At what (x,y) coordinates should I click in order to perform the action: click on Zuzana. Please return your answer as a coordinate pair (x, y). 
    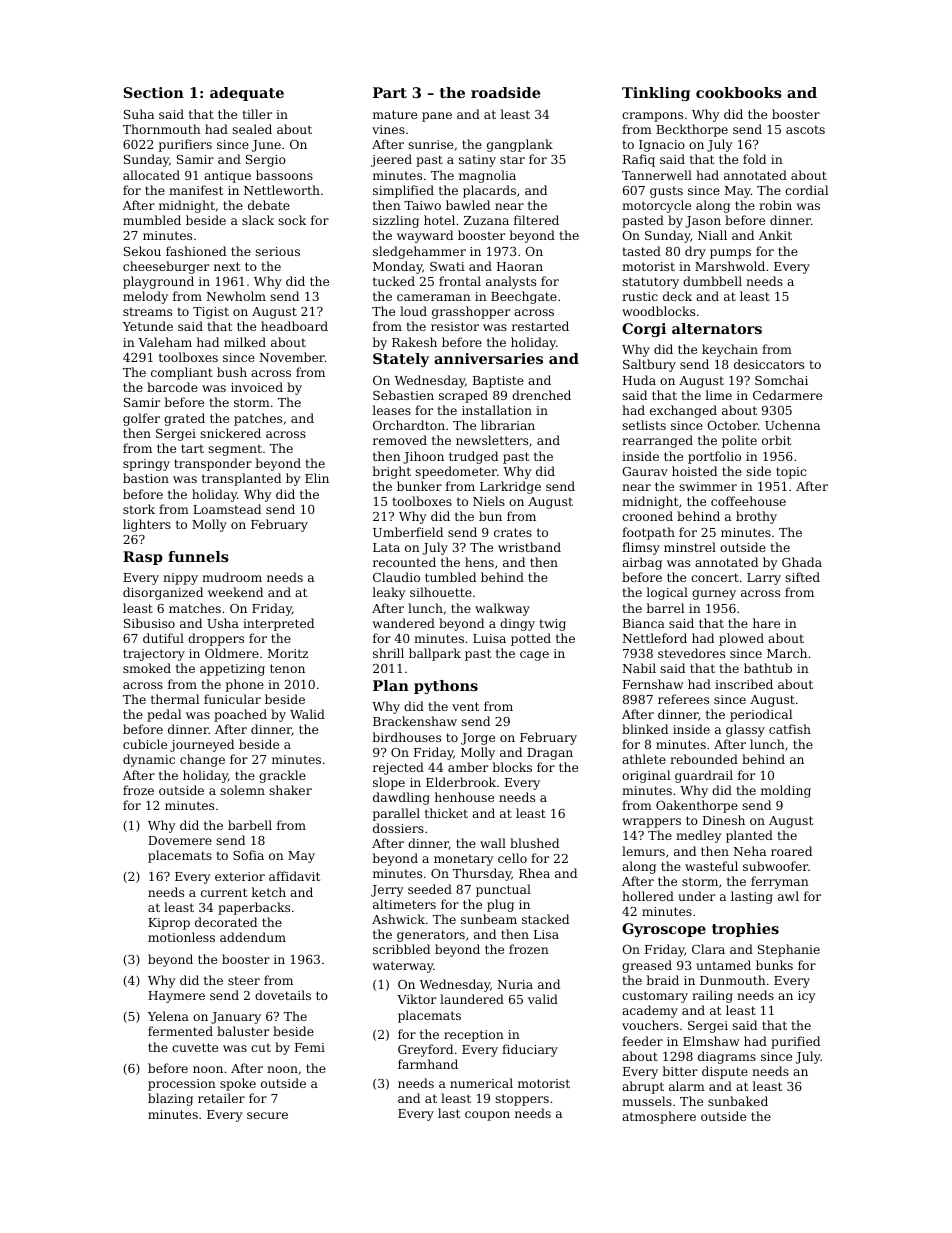
    Looking at the image, I should click on (486, 220).
